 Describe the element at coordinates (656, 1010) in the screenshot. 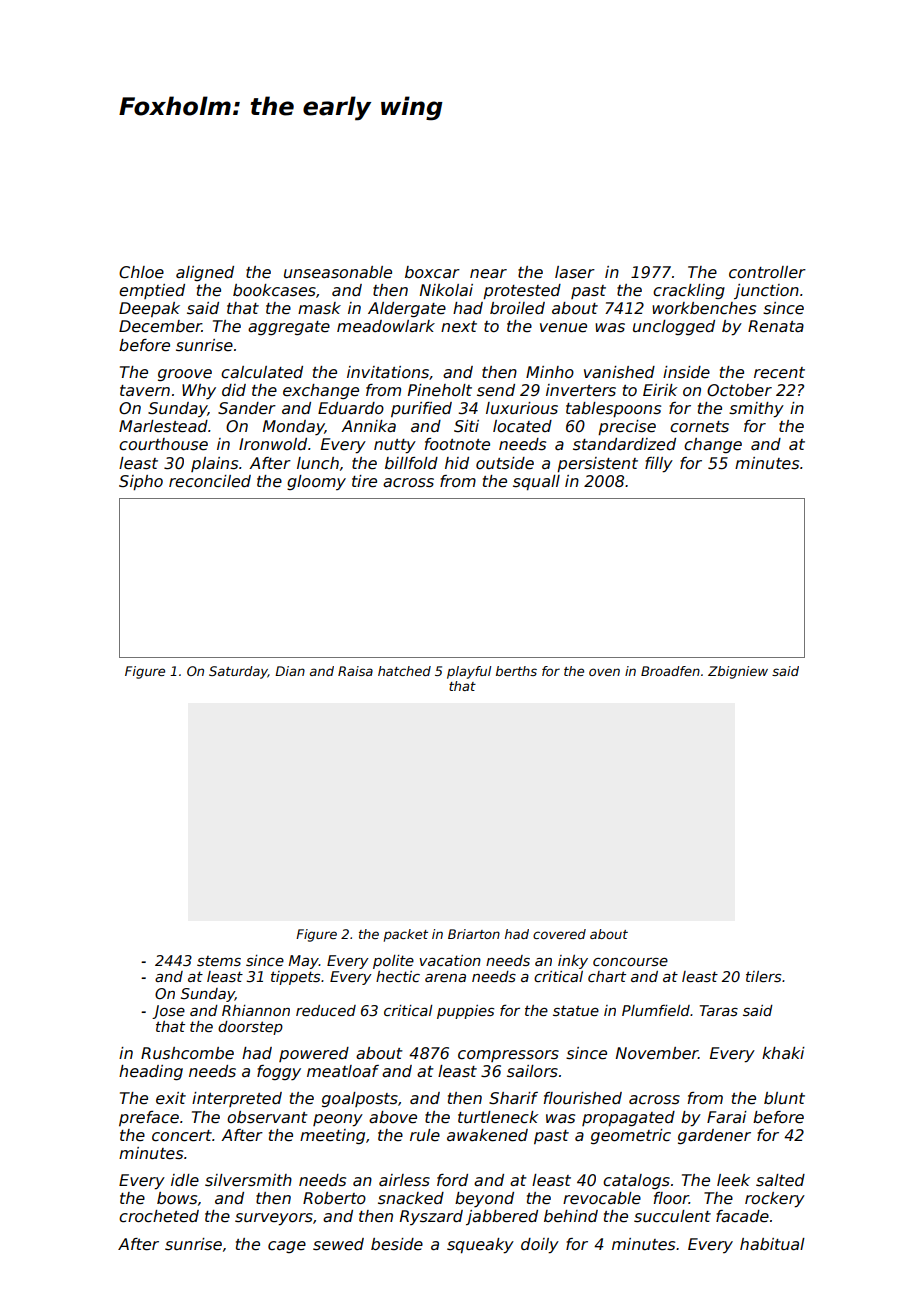

I see `Plumfield` at that location.
